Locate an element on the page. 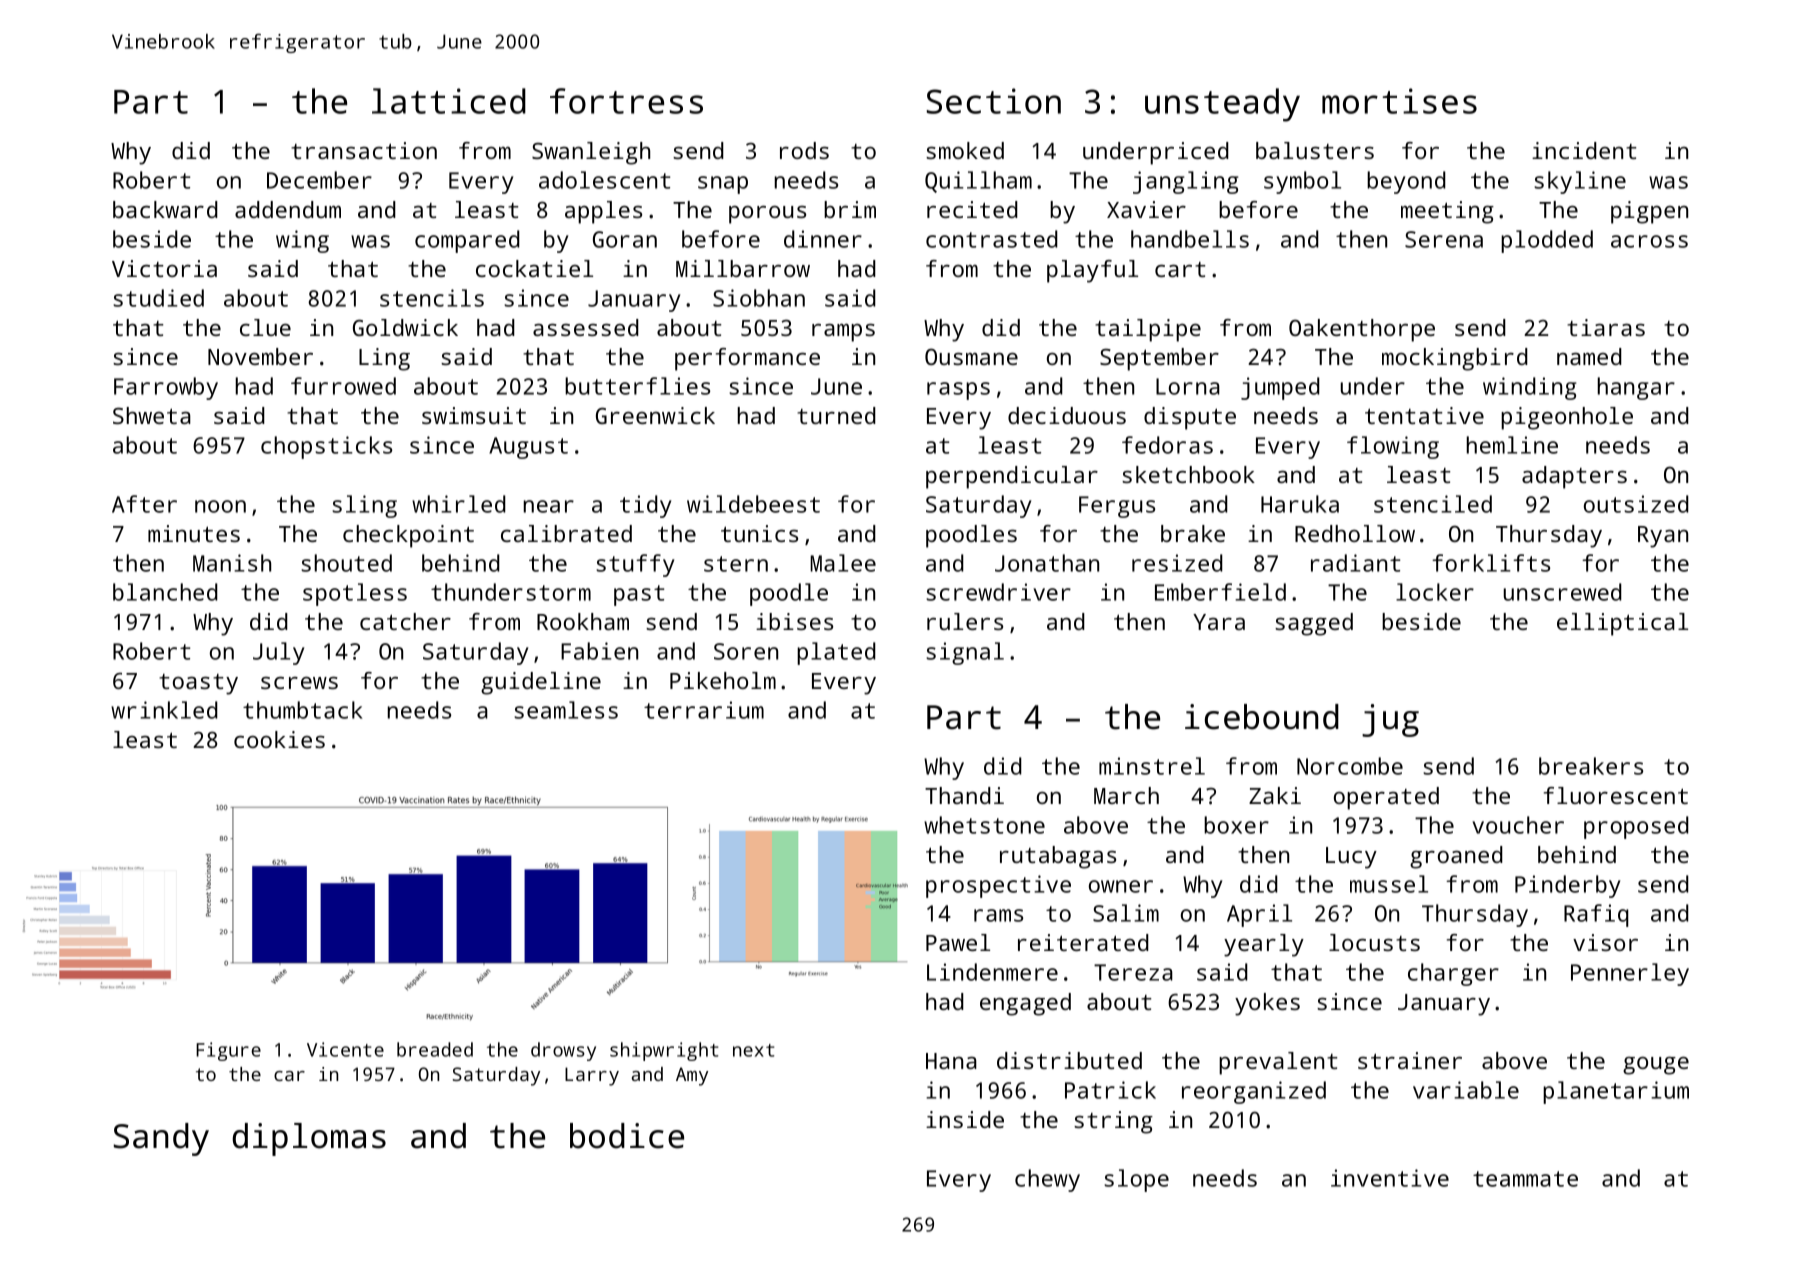 The image size is (1802, 1274). mortises is located at coordinates (1399, 101).
